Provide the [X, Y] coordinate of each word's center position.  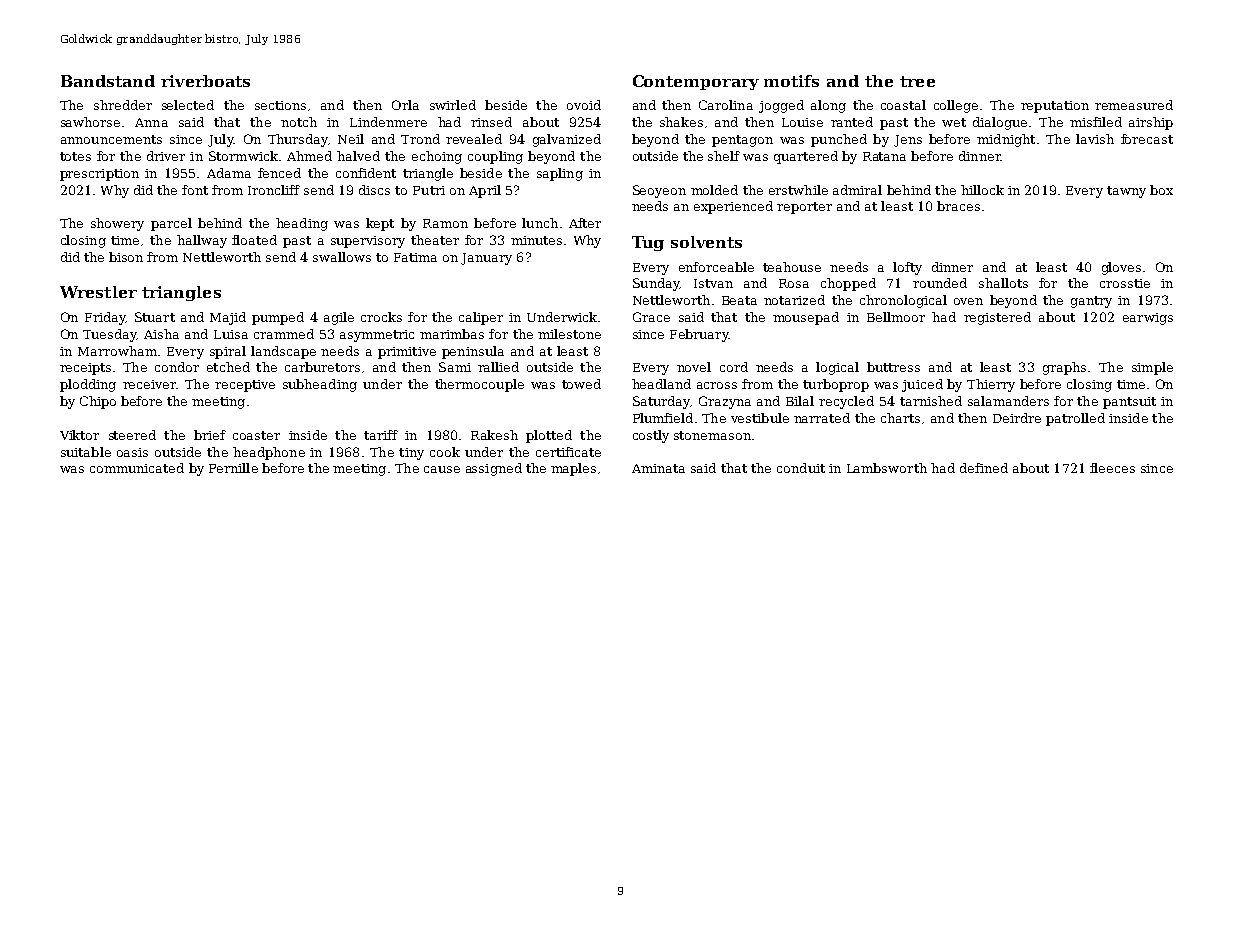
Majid [228, 318]
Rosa [794, 283]
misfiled [1096, 122]
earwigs [1148, 319]
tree [917, 81]
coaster [256, 435]
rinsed [491, 122]
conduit [801, 468]
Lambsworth [887, 468]
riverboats [205, 81]
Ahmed [309, 156]
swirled [453, 105]
